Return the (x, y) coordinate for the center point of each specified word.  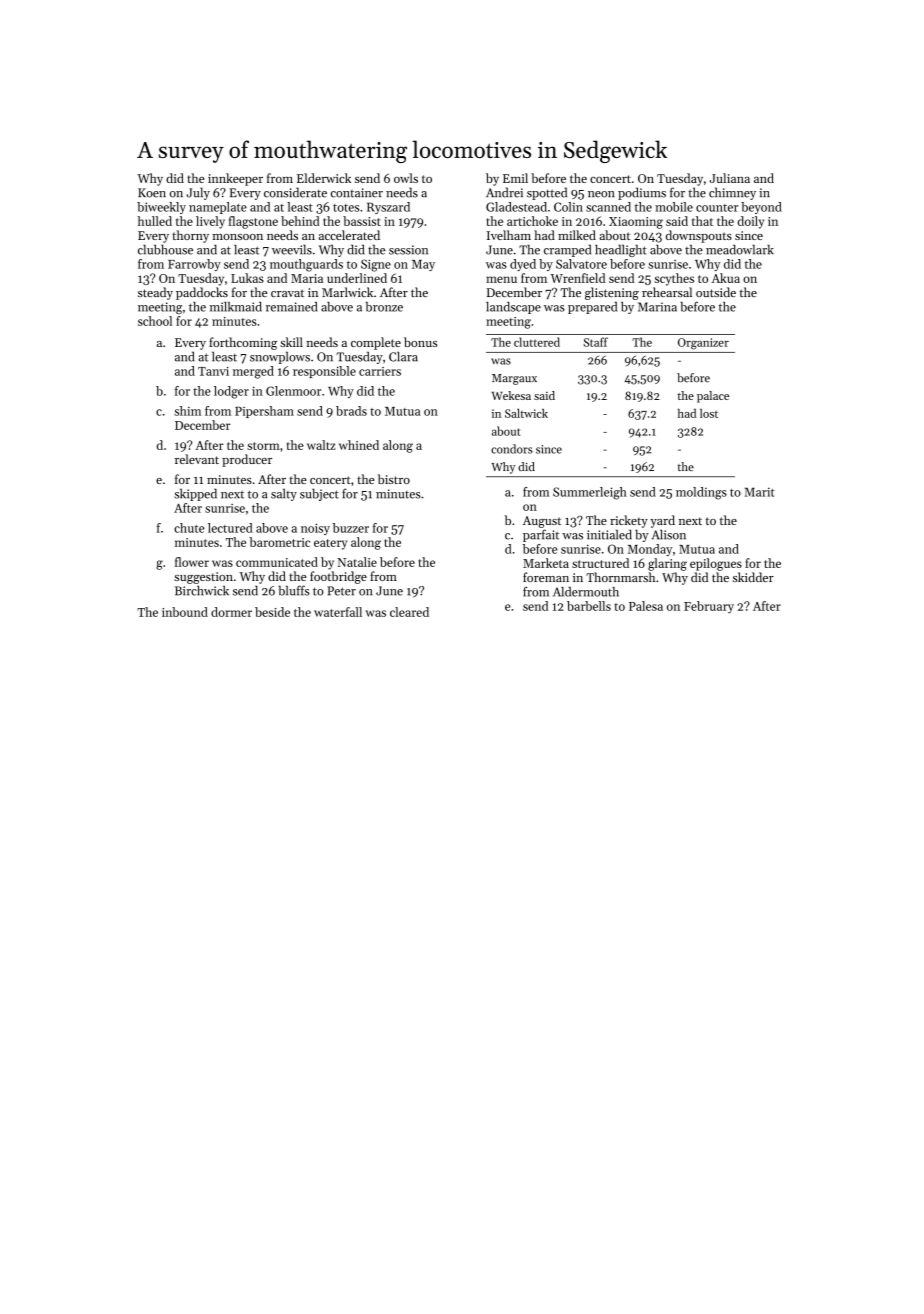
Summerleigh (590, 493)
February (709, 607)
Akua (725, 278)
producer (247, 460)
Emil (515, 178)
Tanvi (213, 371)
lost (709, 413)
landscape (513, 308)
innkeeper (235, 179)
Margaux (514, 379)
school (155, 321)
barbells (589, 606)
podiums (642, 193)
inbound (185, 612)
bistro (394, 479)
